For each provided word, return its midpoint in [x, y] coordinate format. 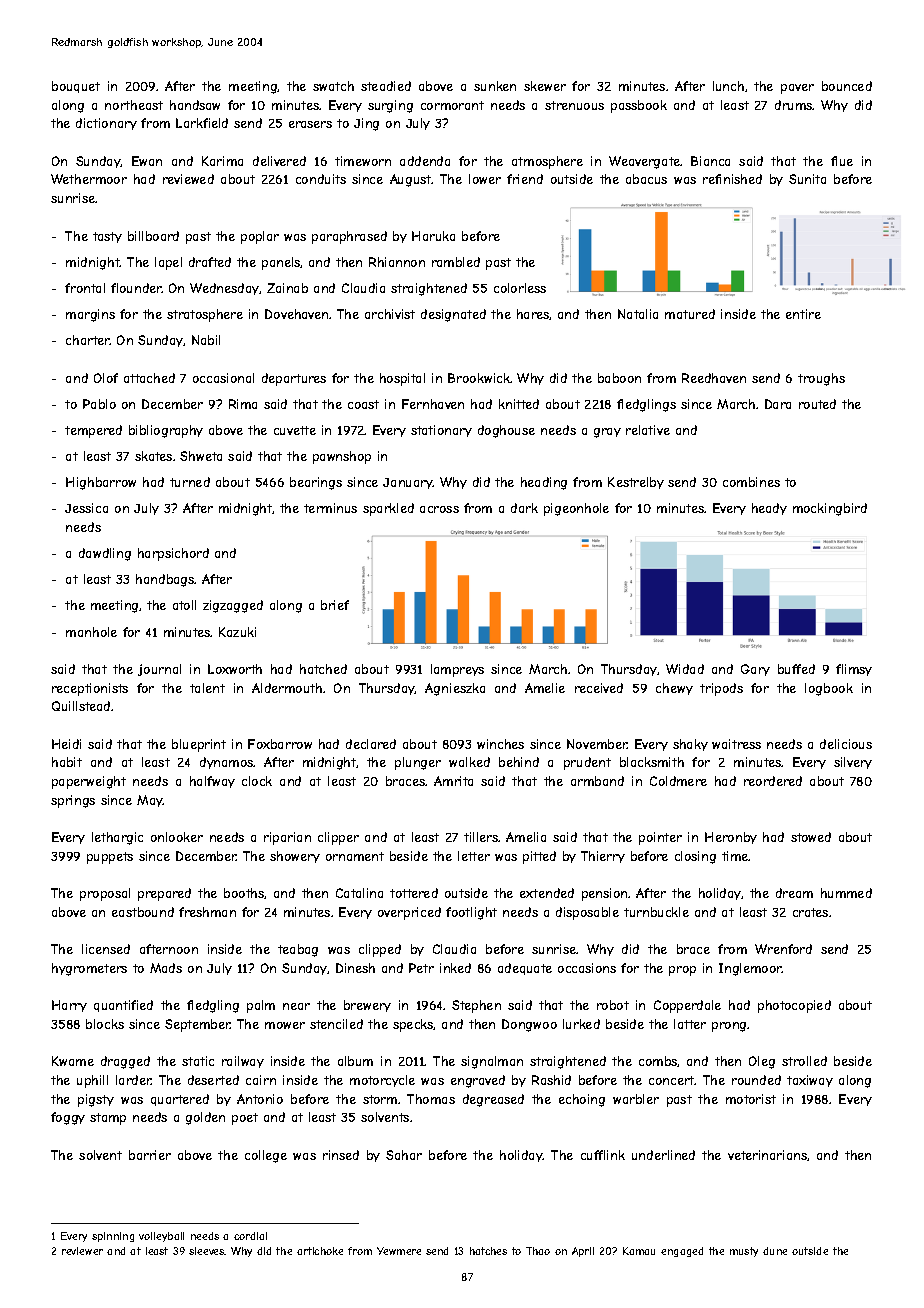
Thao [538, 1251]
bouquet [76, 87]
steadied [386, 86]
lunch [728, 86]
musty [744, 1252]
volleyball [161, 1237]
